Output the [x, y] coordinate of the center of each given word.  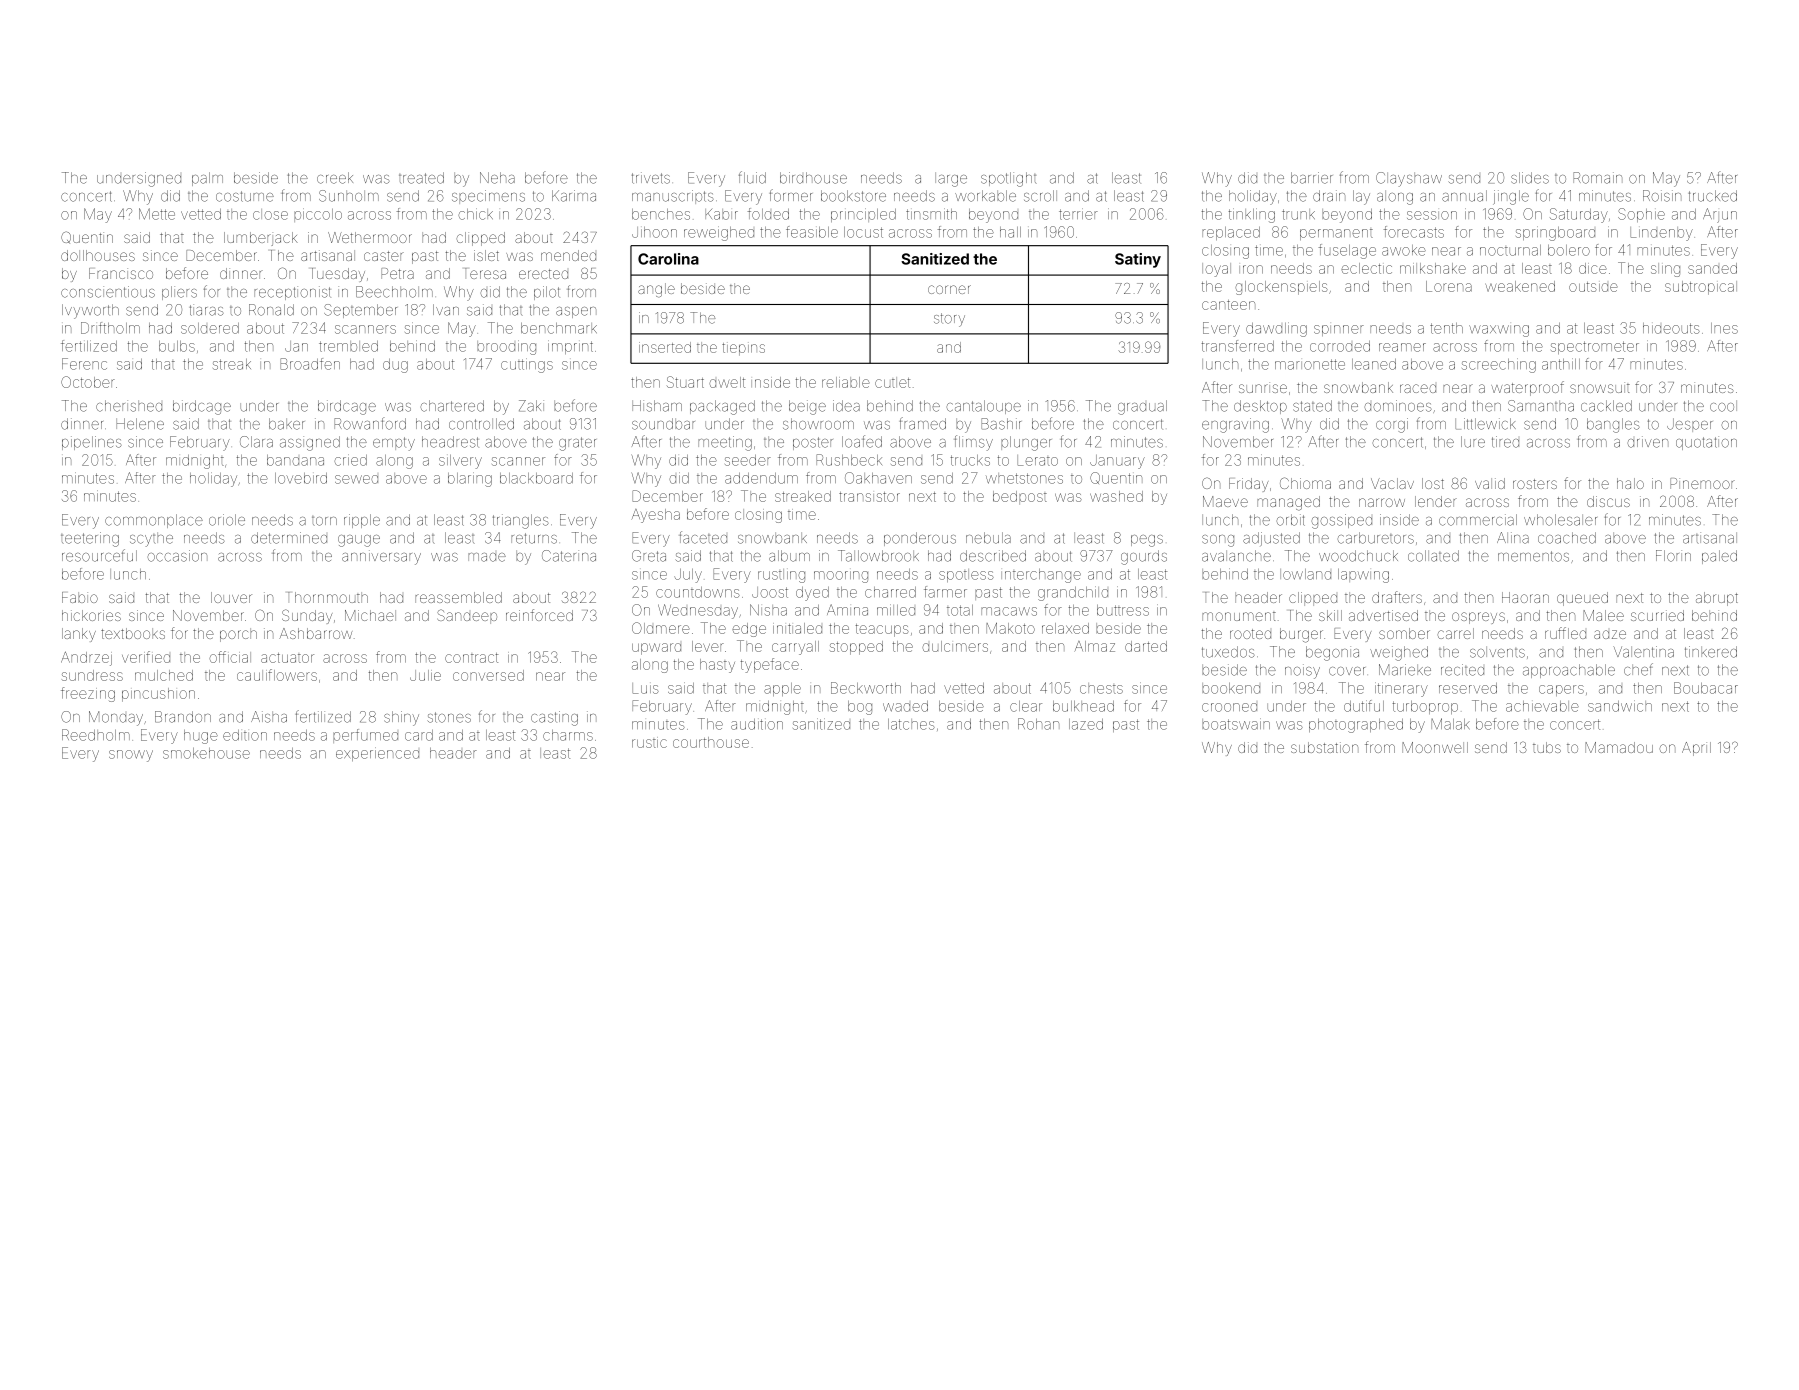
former [791, 195]
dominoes [1398, 406]
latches [911, 724]
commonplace [154, 521]
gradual [1142, 407]
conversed [488, 675]
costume [245, 196]
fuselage [1347, 251]
